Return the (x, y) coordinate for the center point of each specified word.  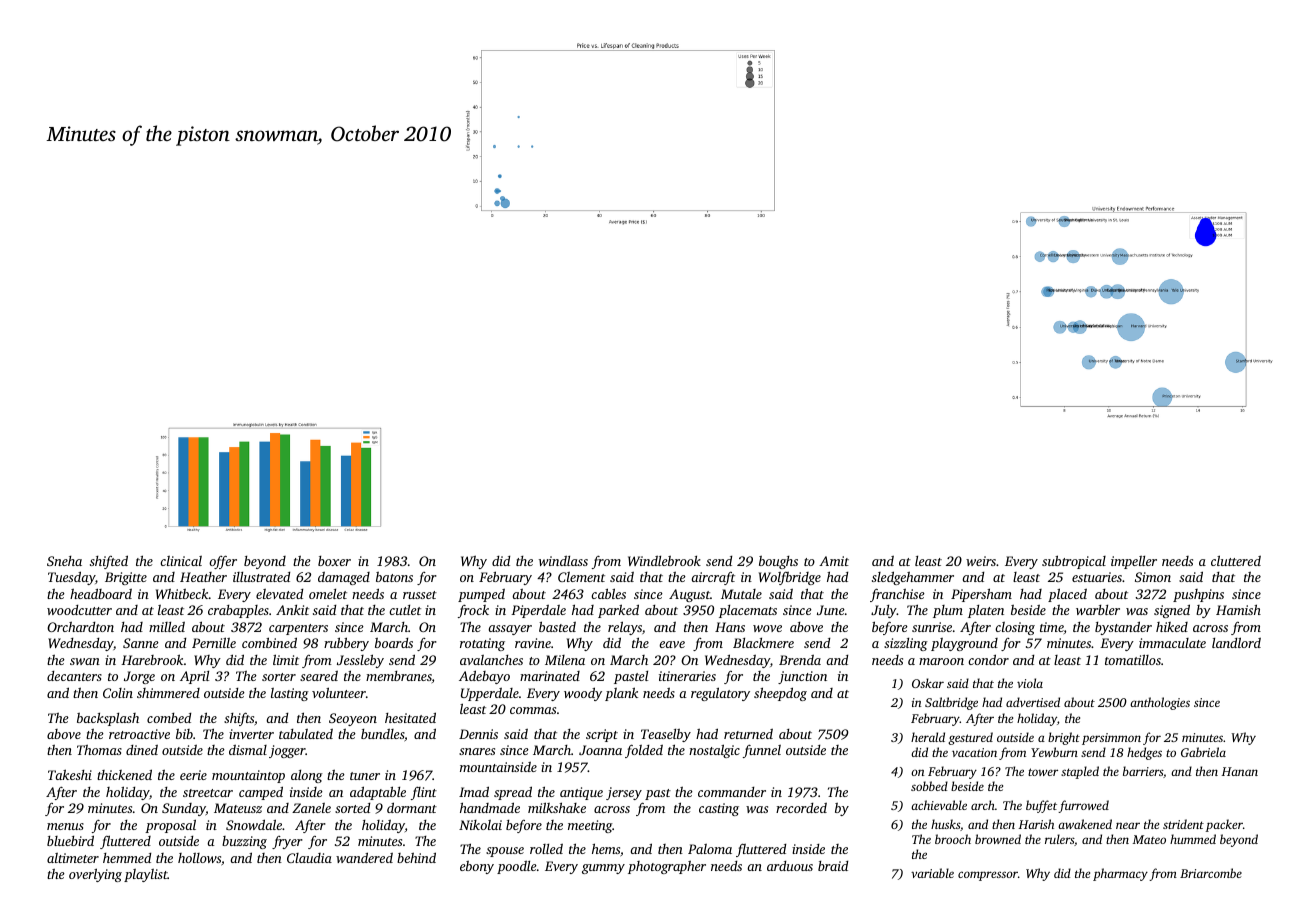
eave (672, 644)
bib (184, 734)
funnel (762, 751)
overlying (95, 875)
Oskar (928, 683)
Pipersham (981, 595)
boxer (334, 561)
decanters (74, 676)
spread (513, 793)
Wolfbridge (790, 578)
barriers (1143, 771)
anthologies (1160, 703)
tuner (365, 776)
